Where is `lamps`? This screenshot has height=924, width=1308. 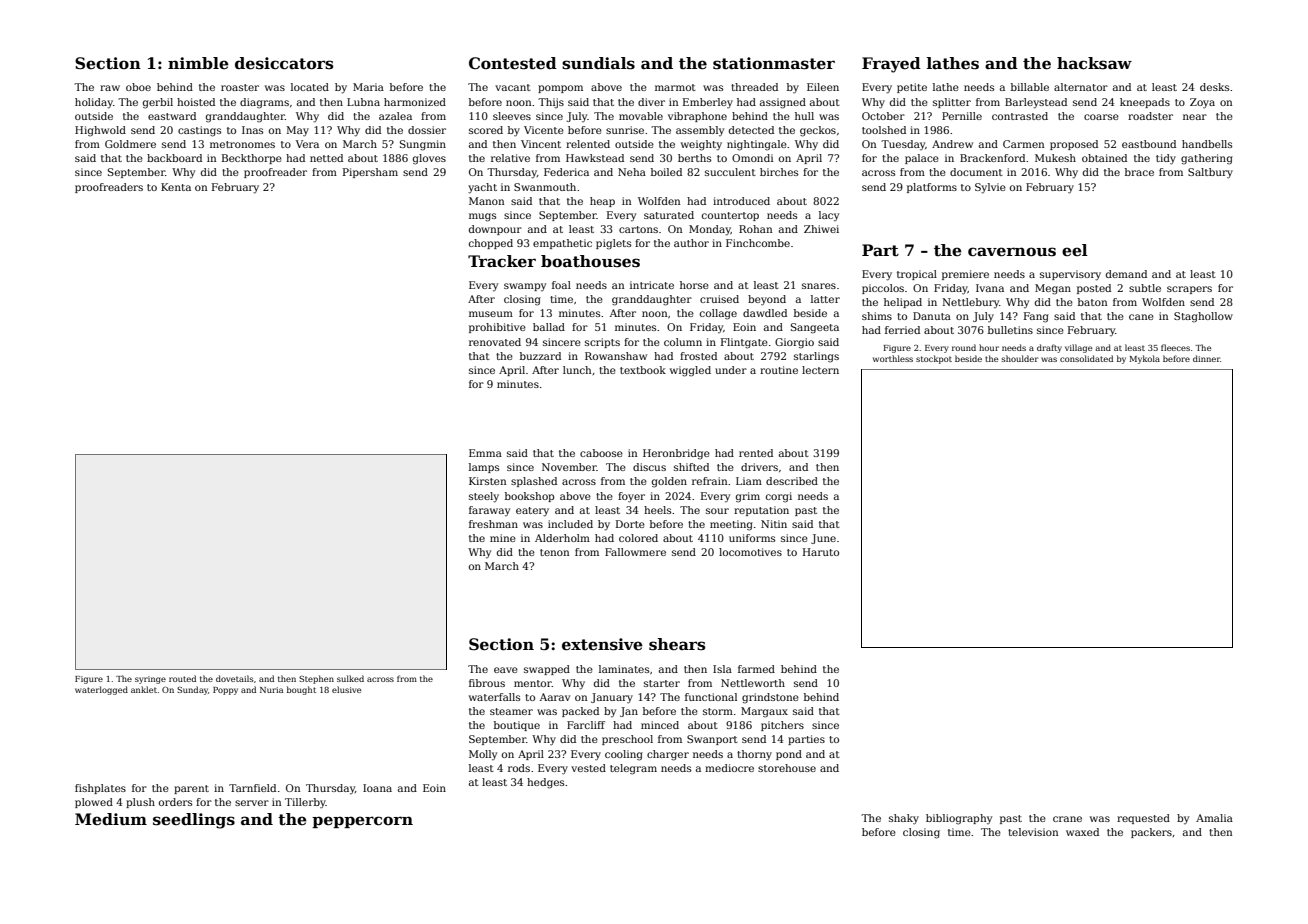
lamps is located at coordinates (484, 468).
